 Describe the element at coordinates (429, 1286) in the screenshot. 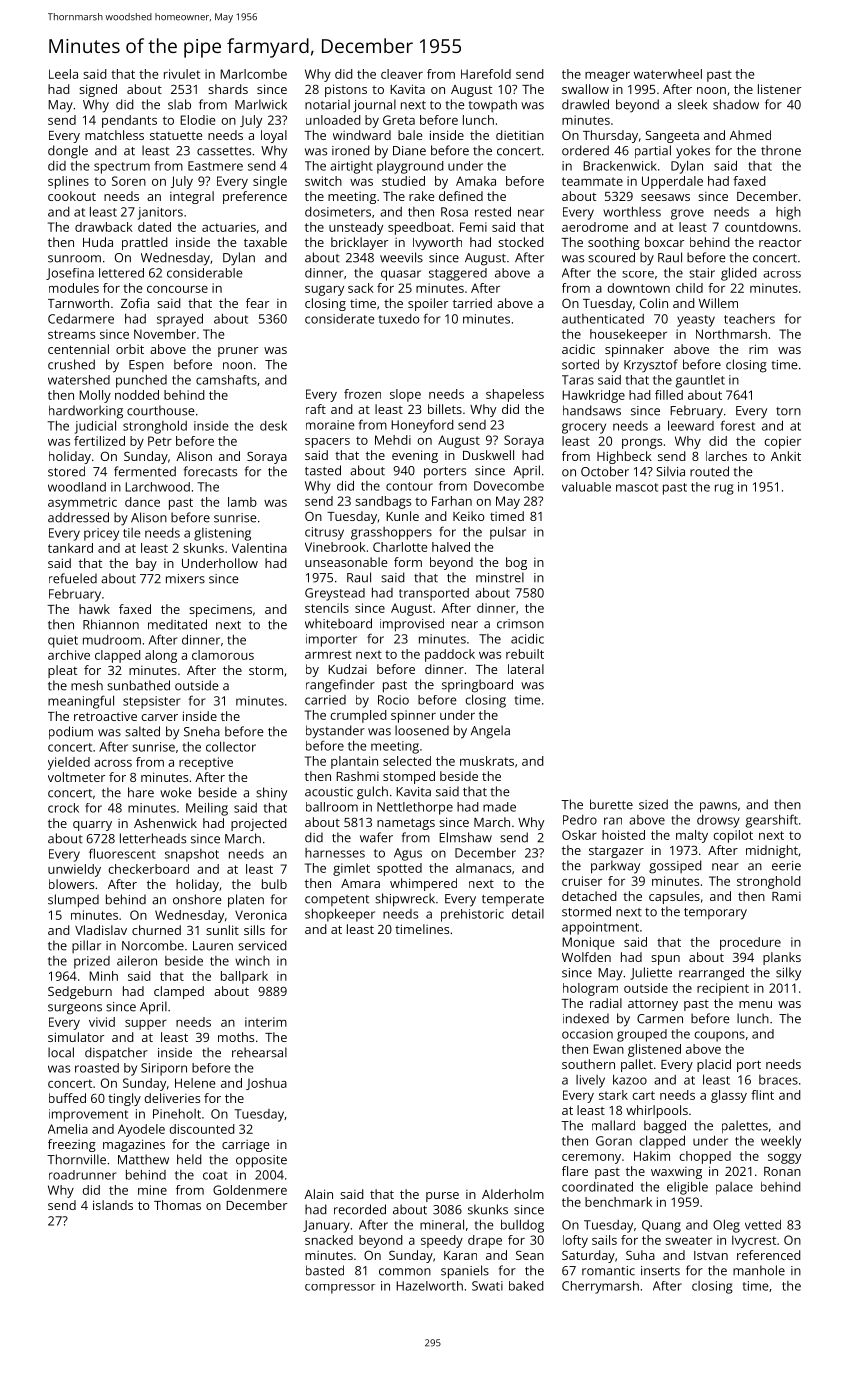

I see `Hazelworth` at that location.
